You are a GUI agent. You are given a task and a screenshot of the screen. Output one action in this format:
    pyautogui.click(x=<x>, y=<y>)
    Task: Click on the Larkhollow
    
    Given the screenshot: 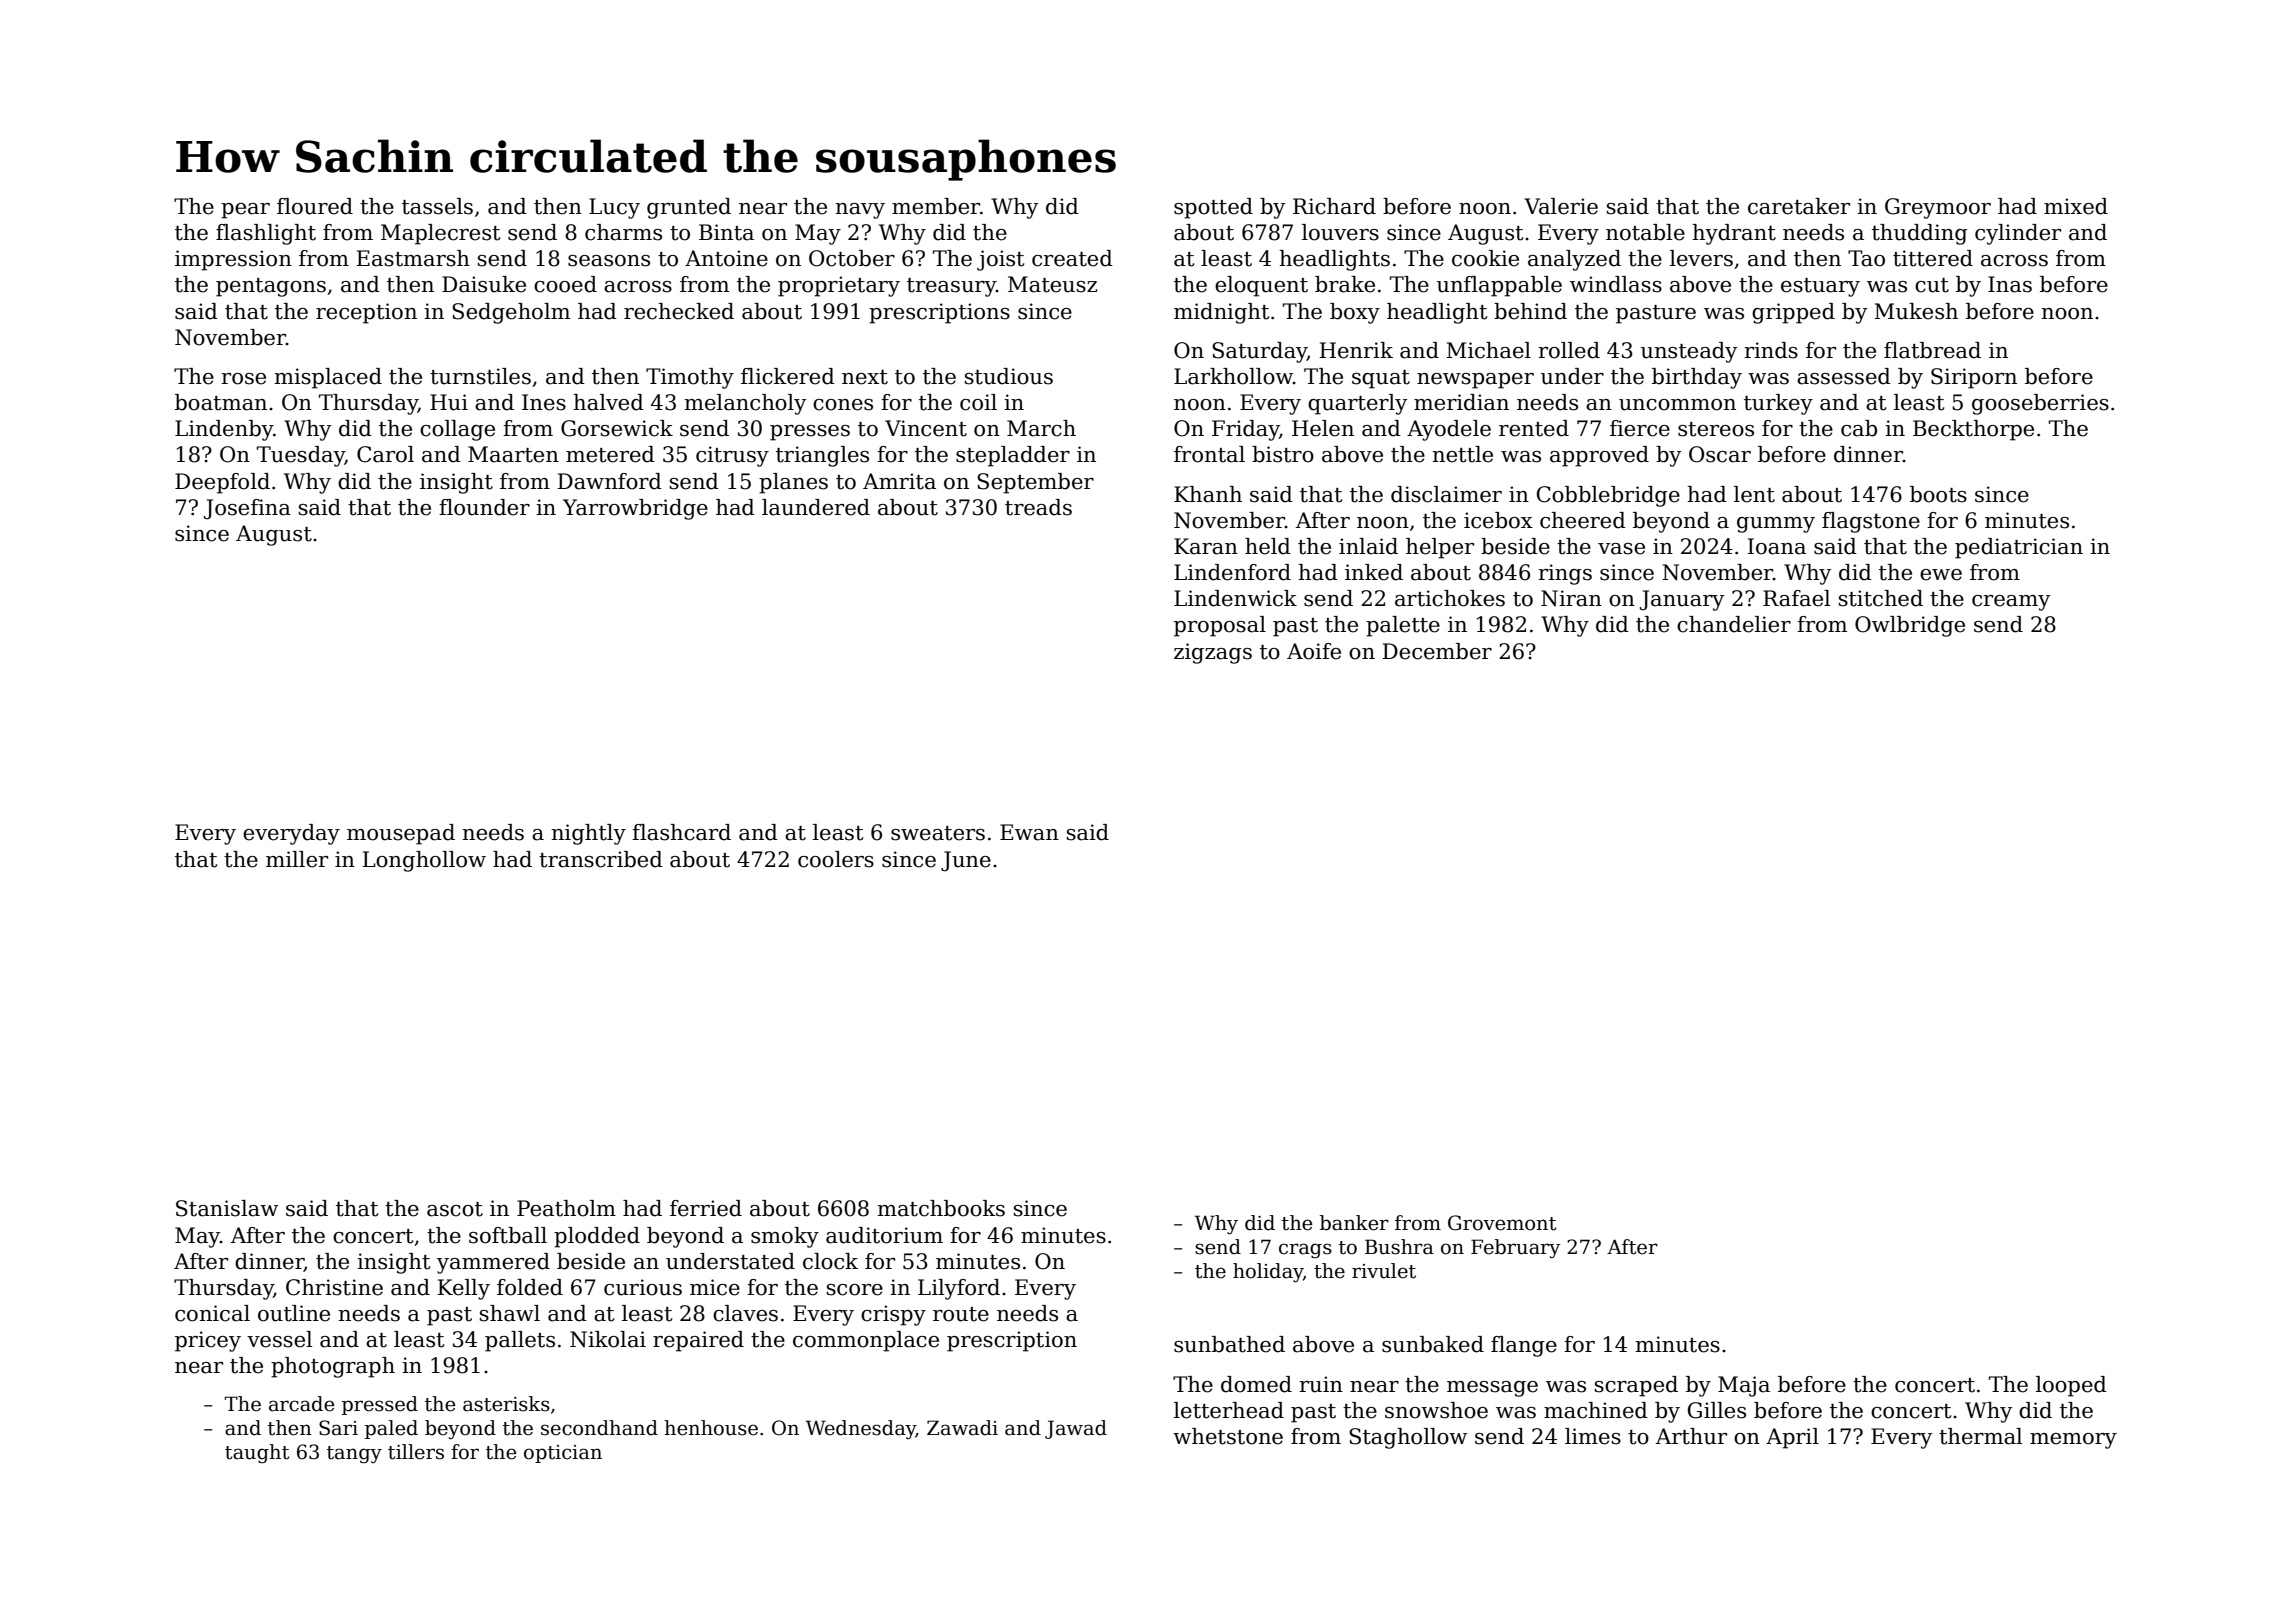 What is the action you would take?
    pyautogui.click(x=1233, y=376)
